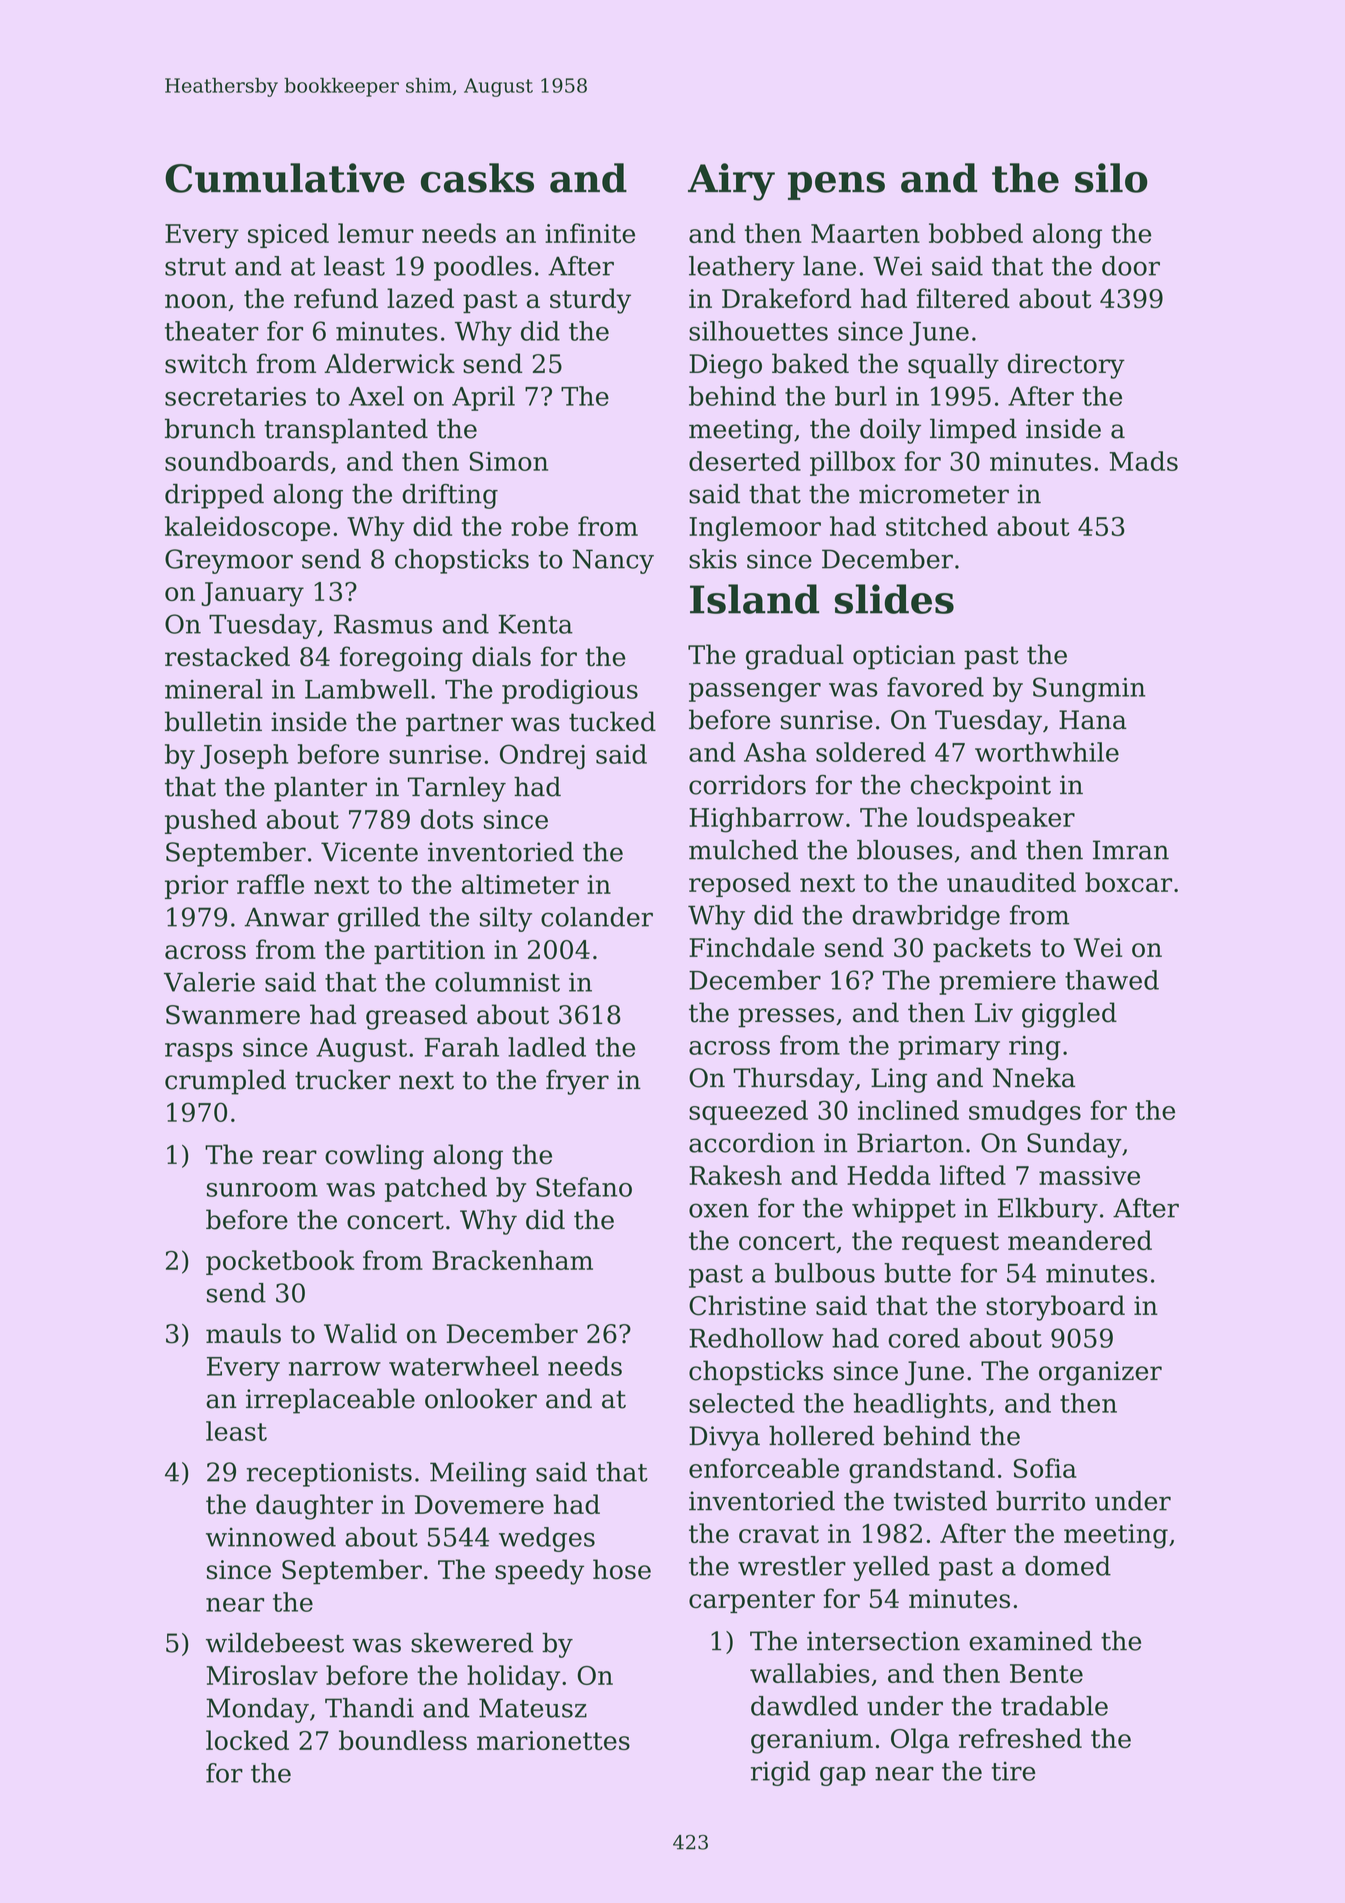 The height and width of the screenshot is (1903, 1345). I want to click on bobbed, so click(976, 233).
